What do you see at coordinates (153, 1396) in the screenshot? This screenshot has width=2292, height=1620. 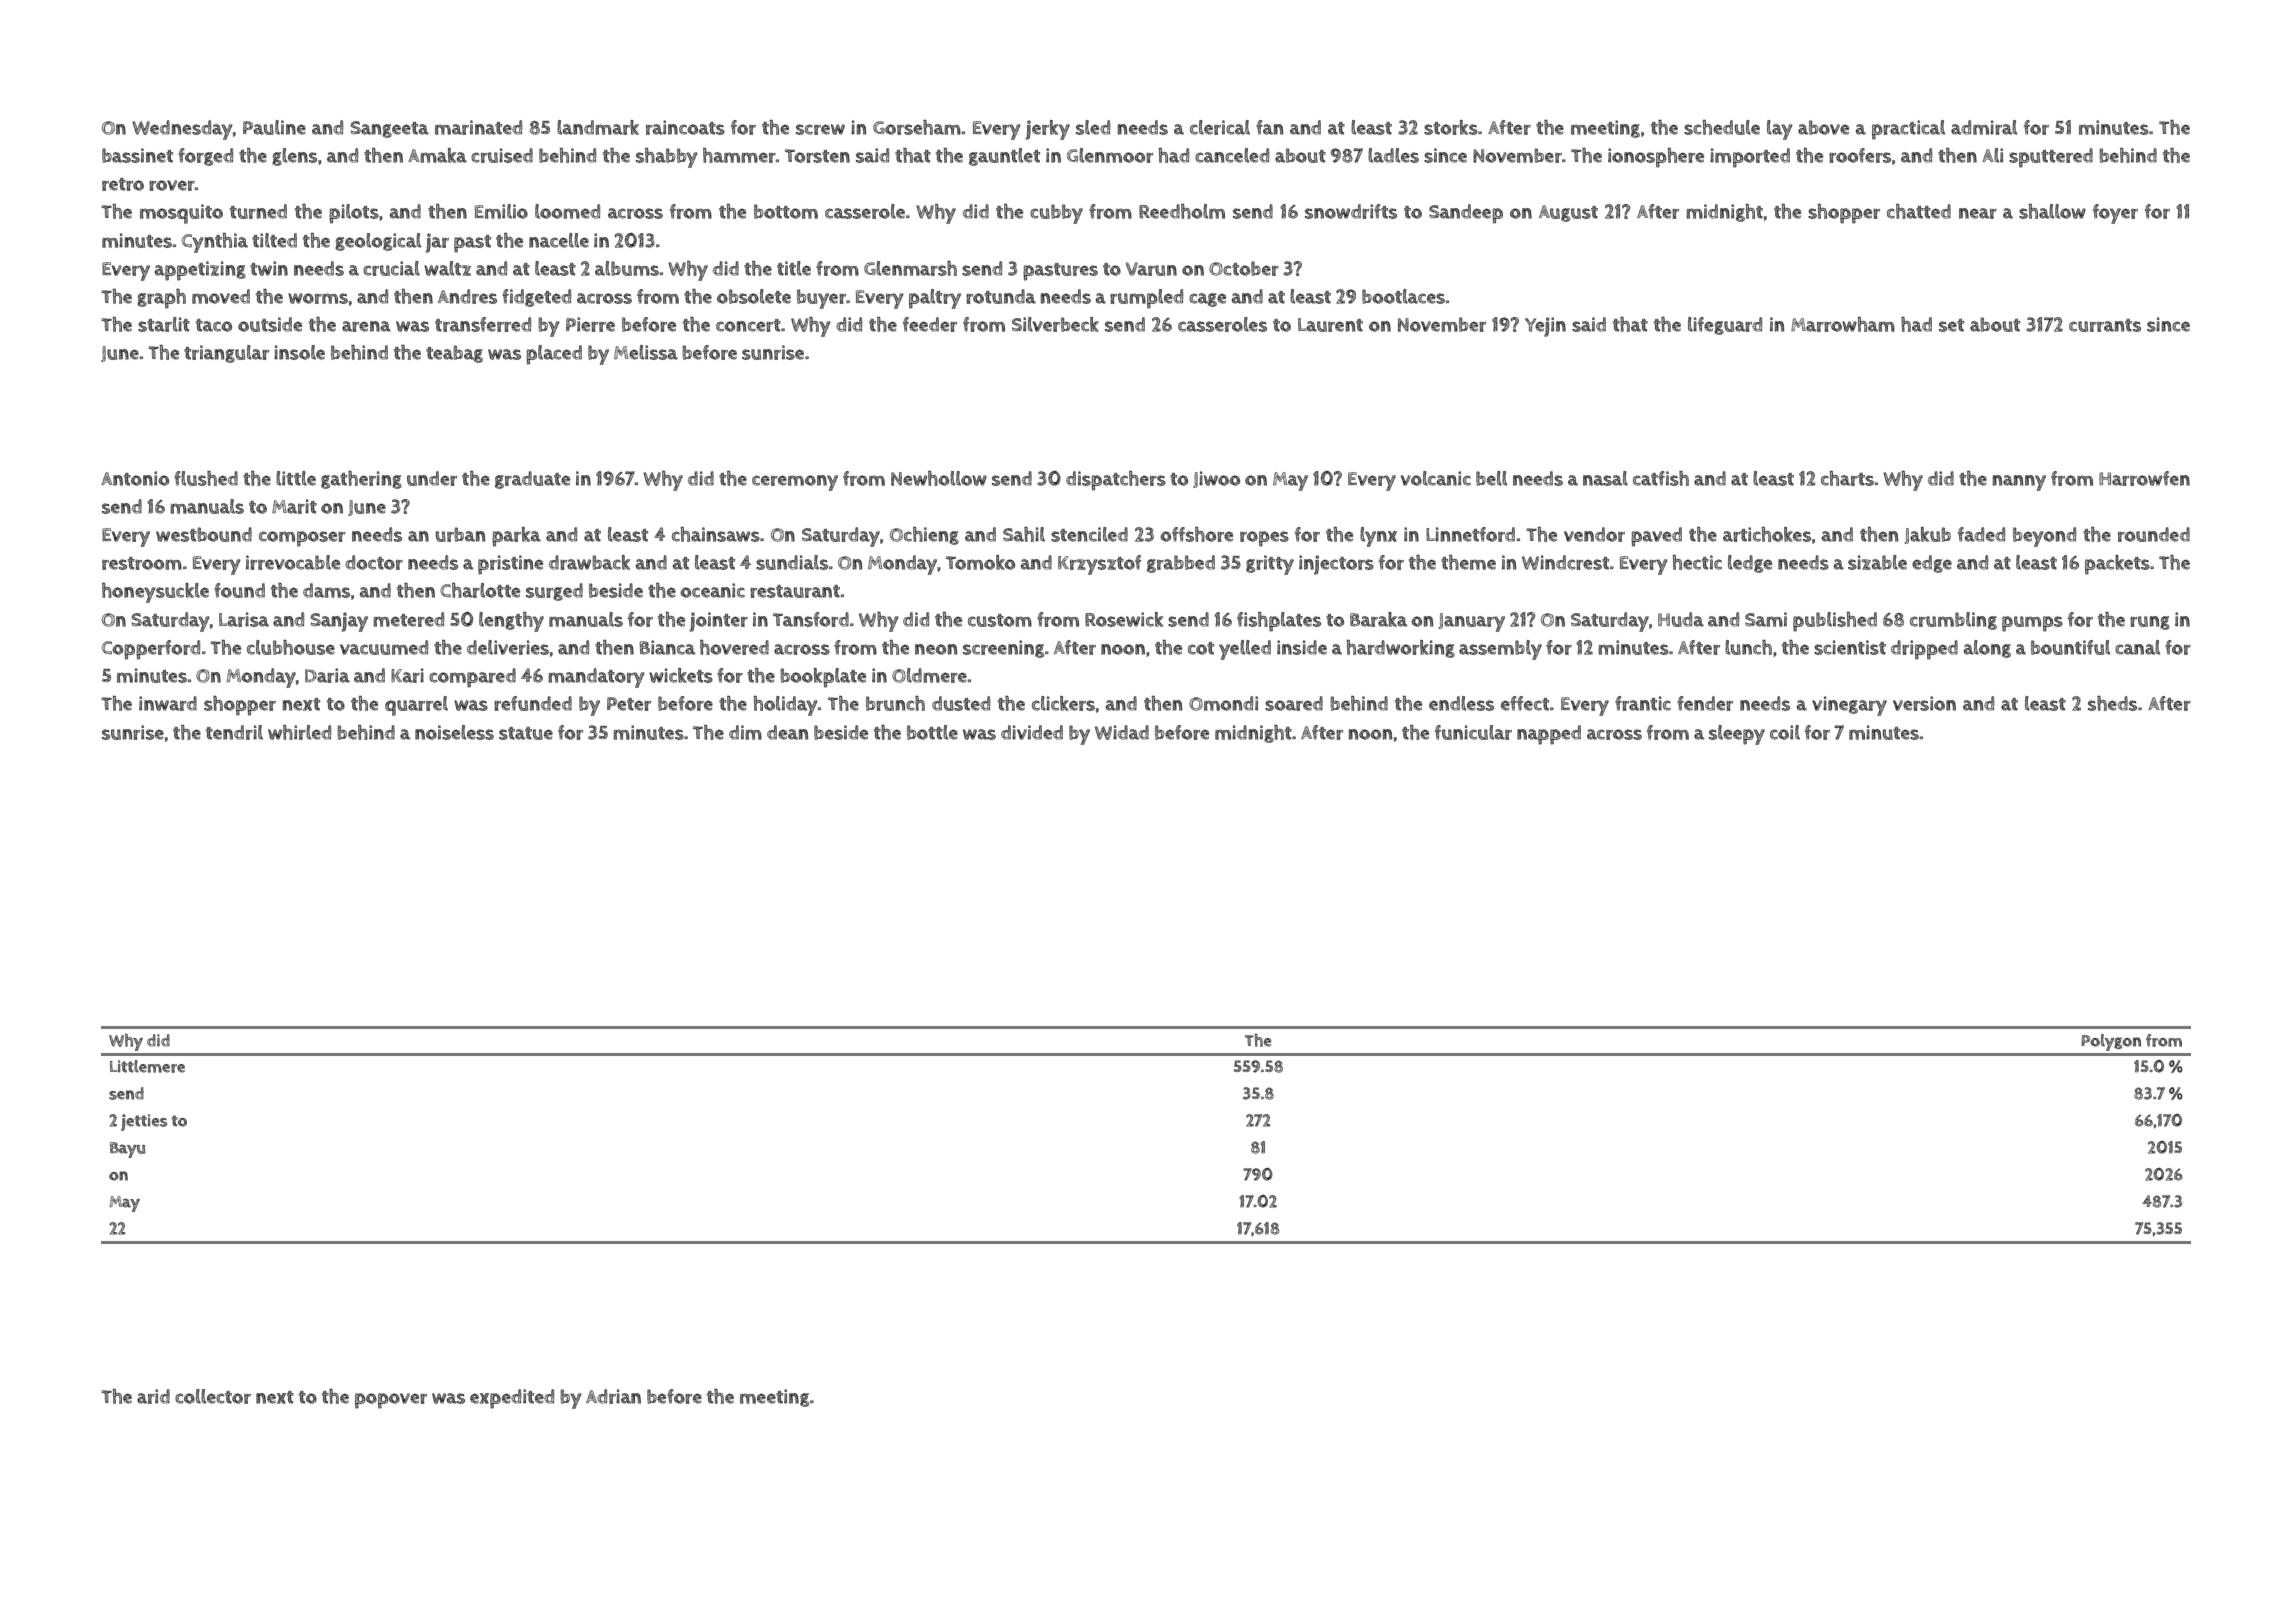 I see `arid` at bounding box center [153, 1396].
